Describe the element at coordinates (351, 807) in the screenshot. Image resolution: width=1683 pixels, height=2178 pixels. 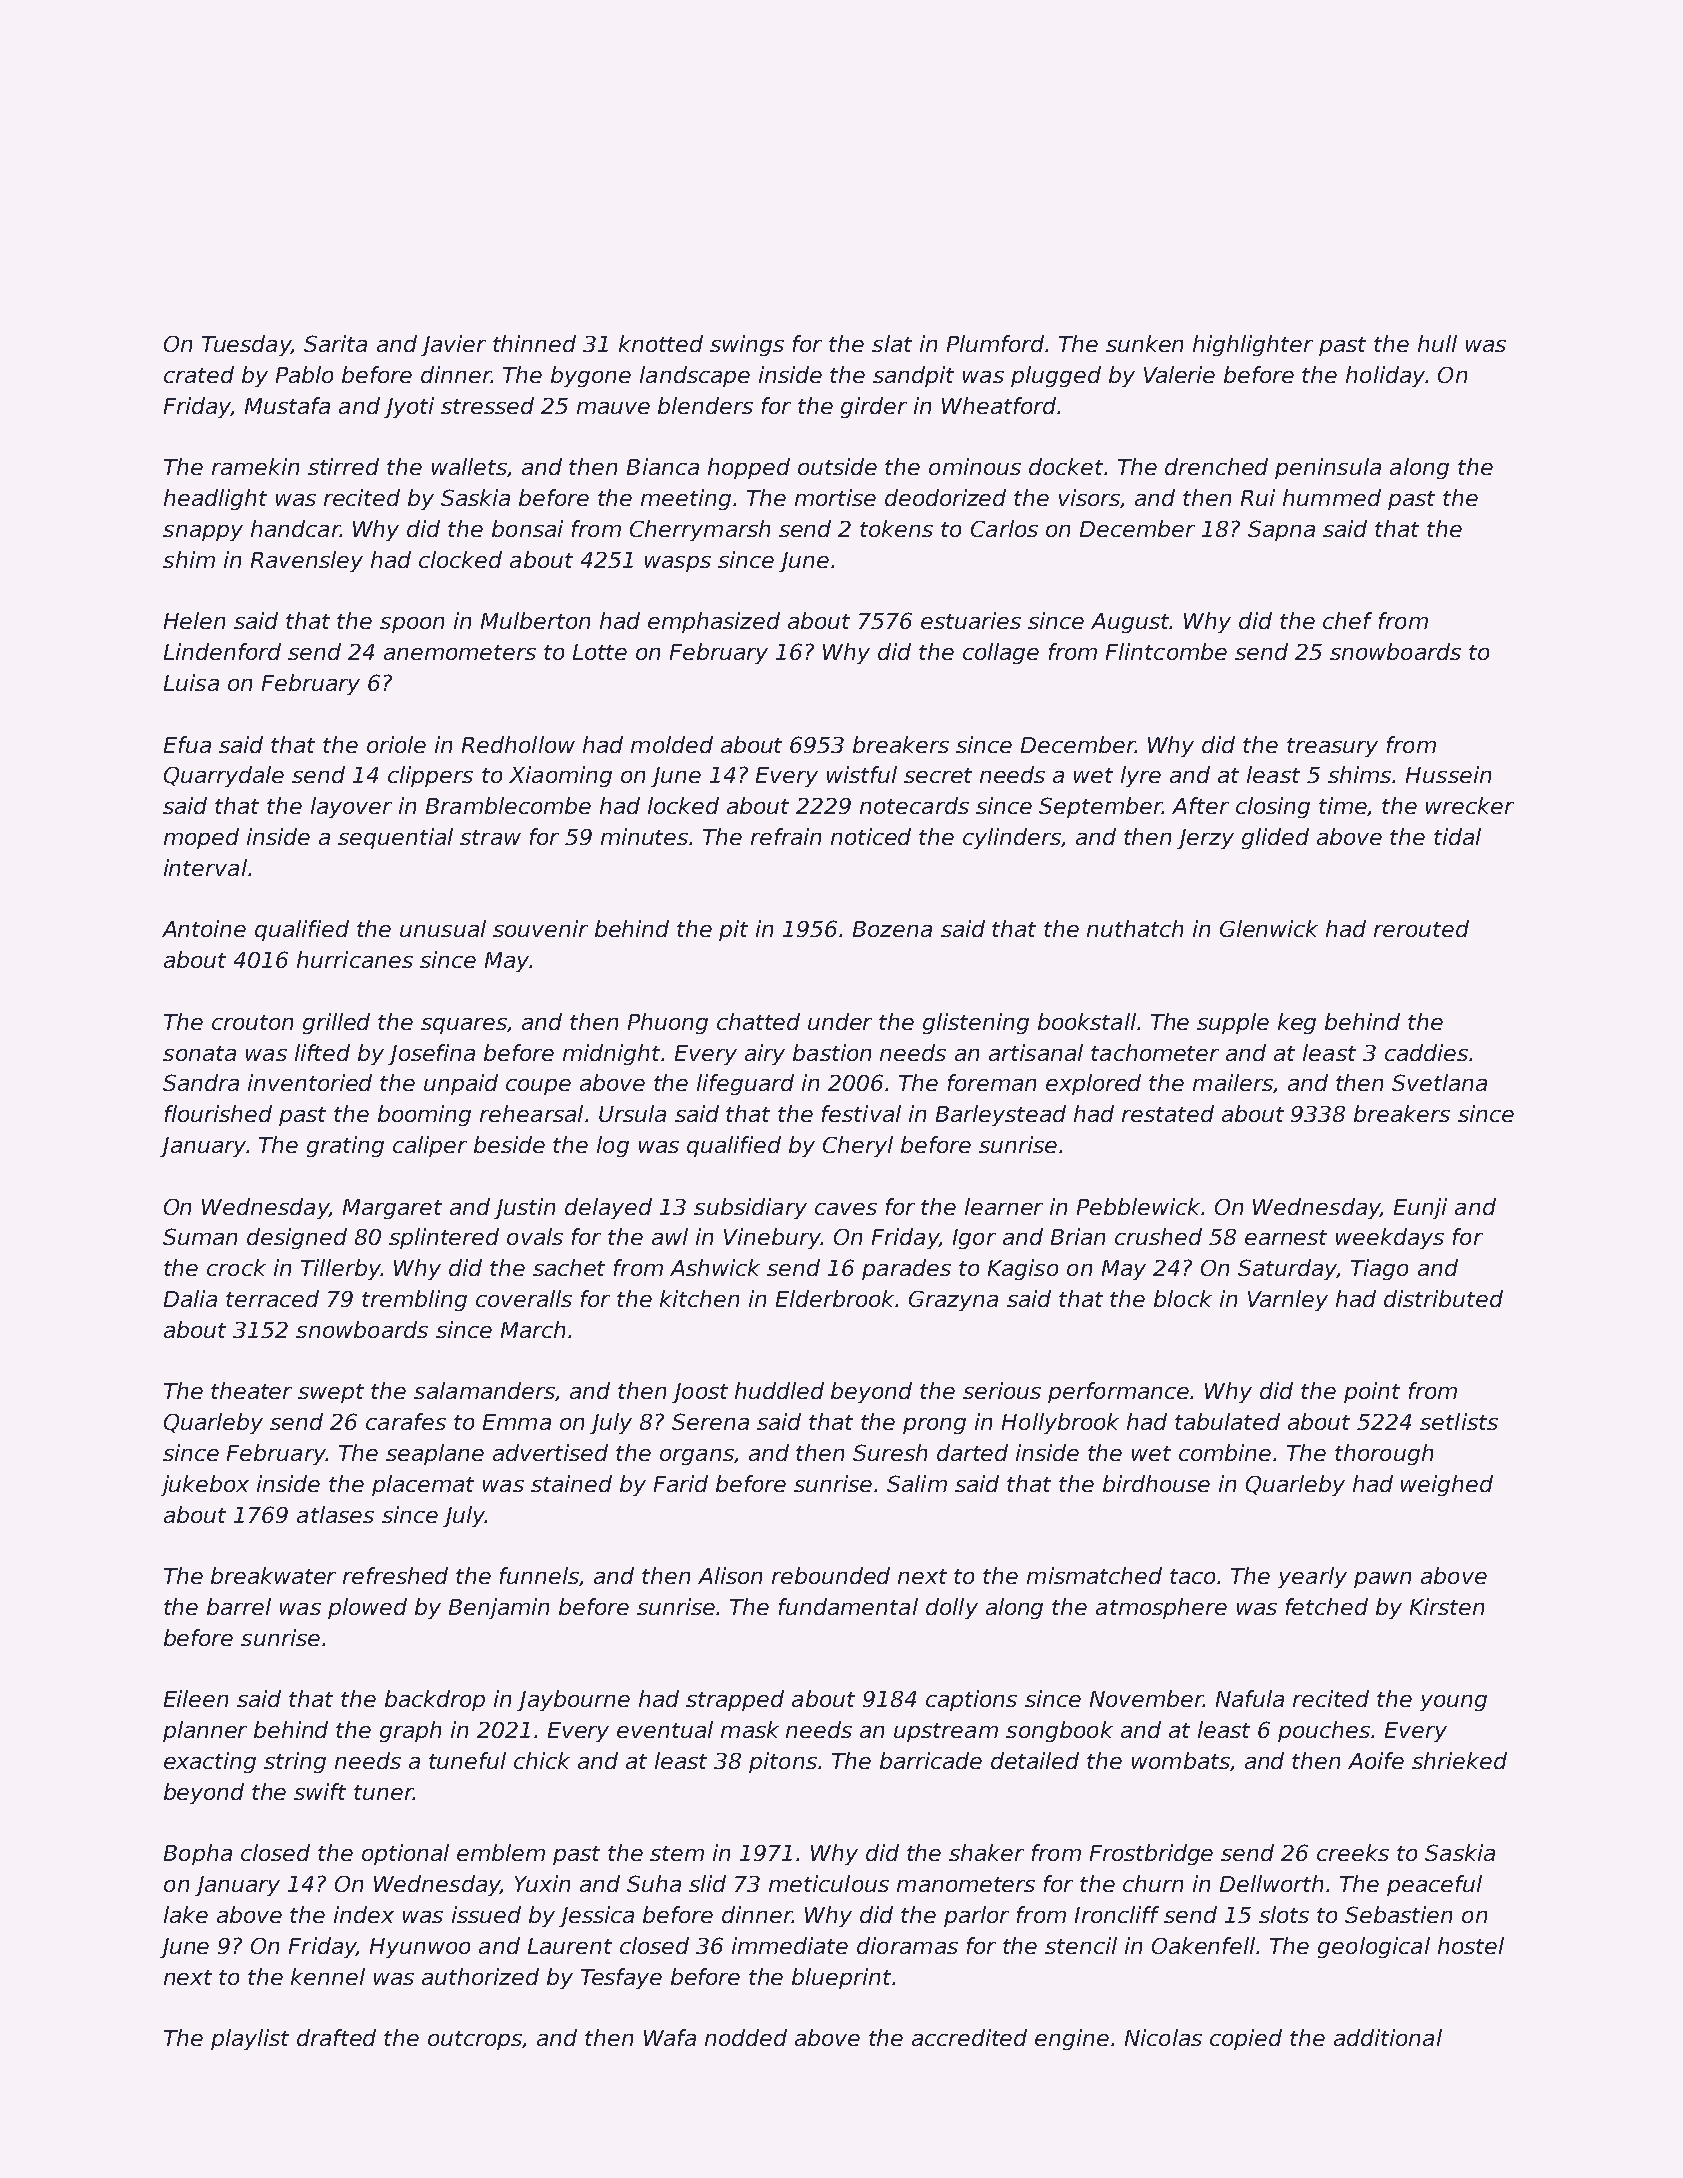
I see `layover` at that location.
